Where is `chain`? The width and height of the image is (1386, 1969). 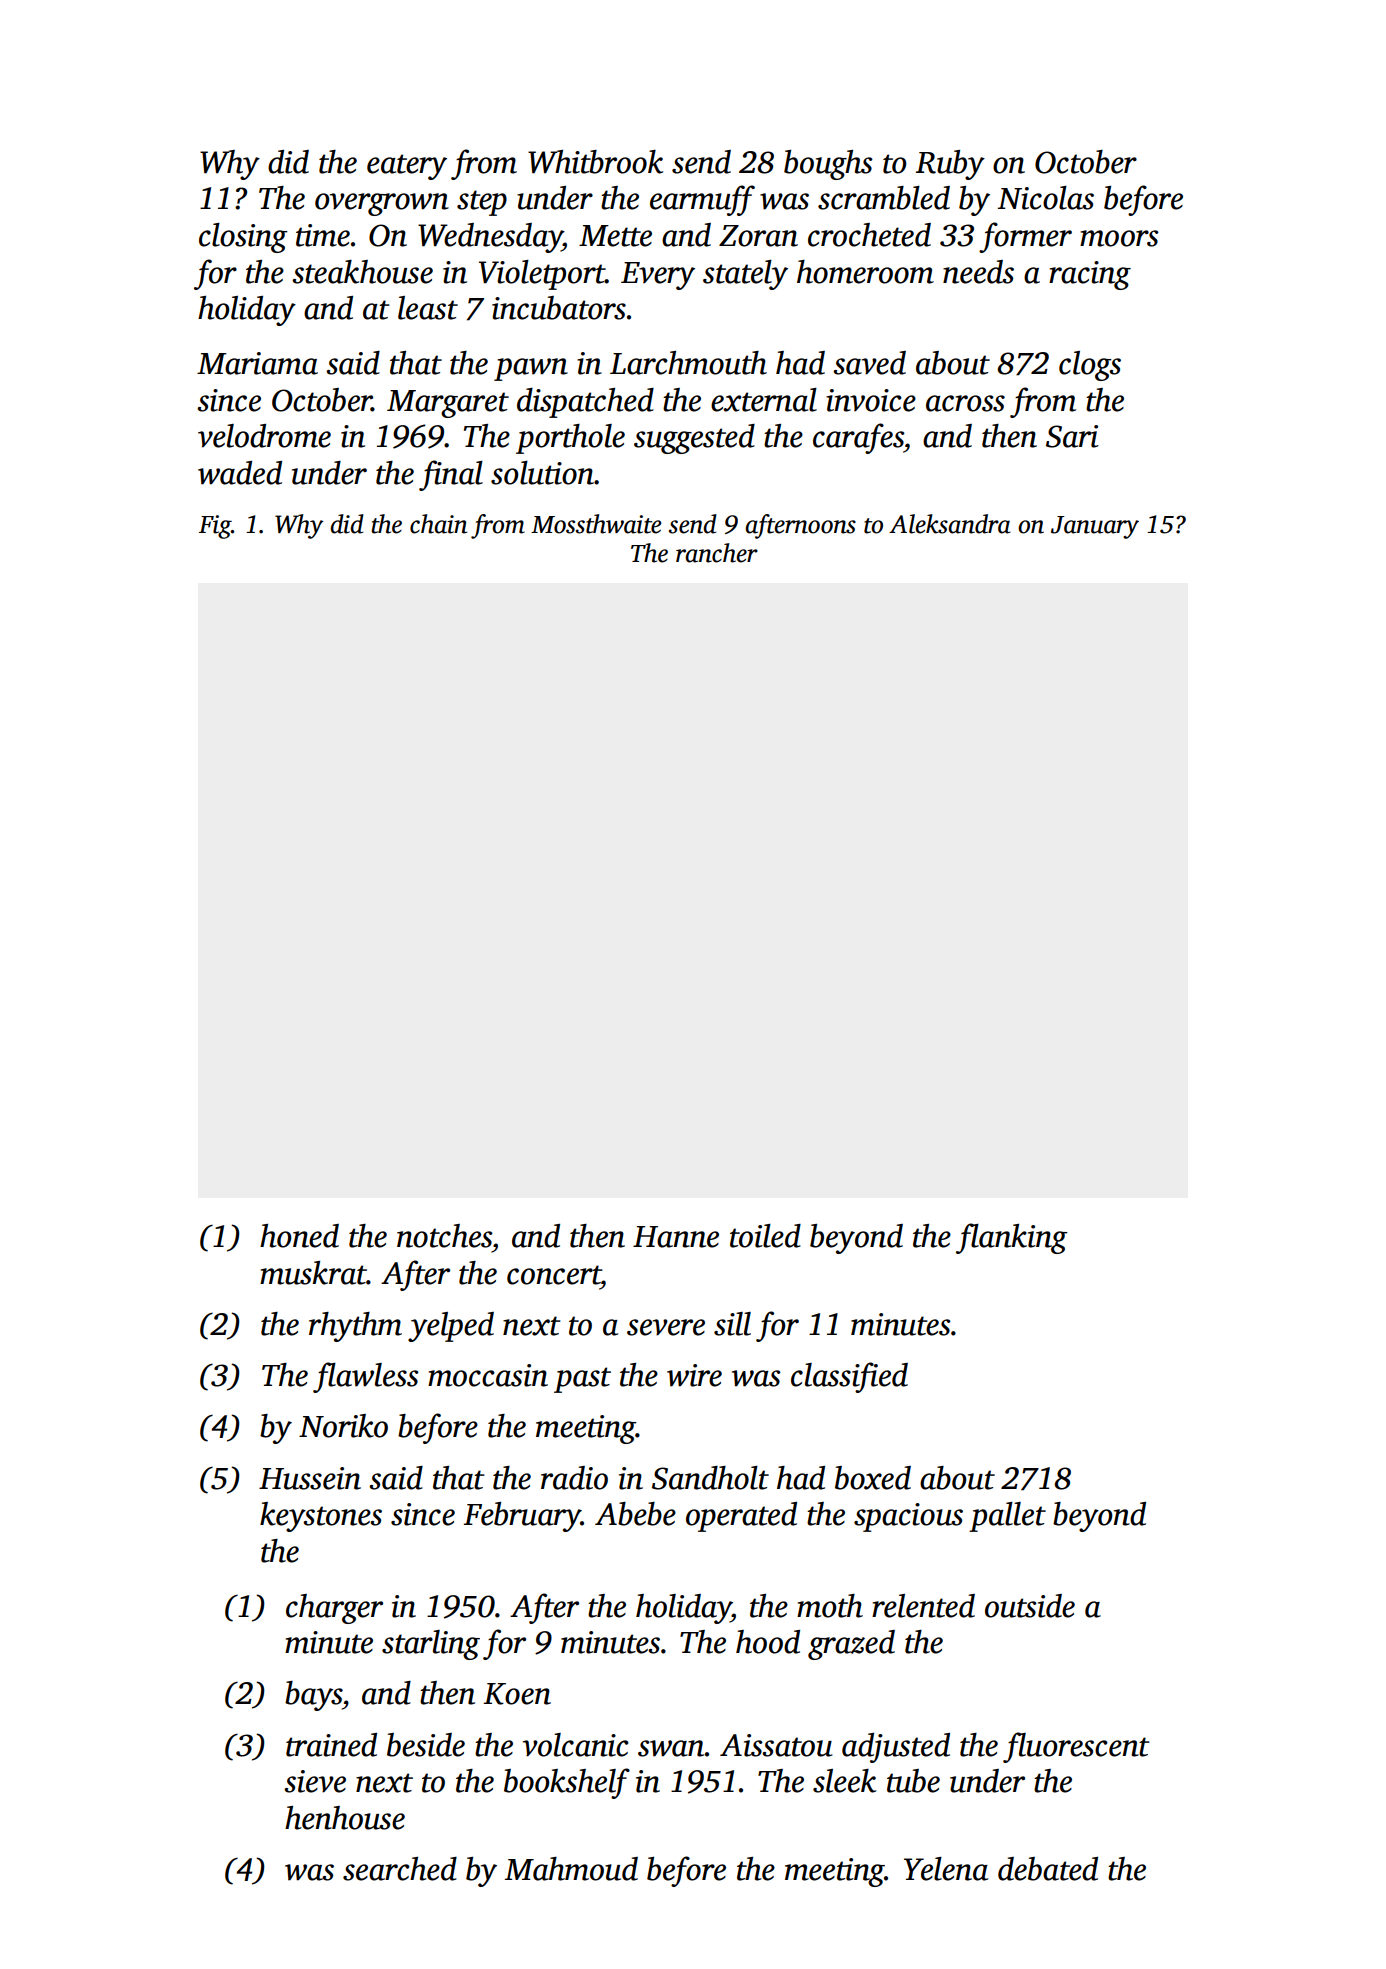 chain is located at coordinates (438, 524).
